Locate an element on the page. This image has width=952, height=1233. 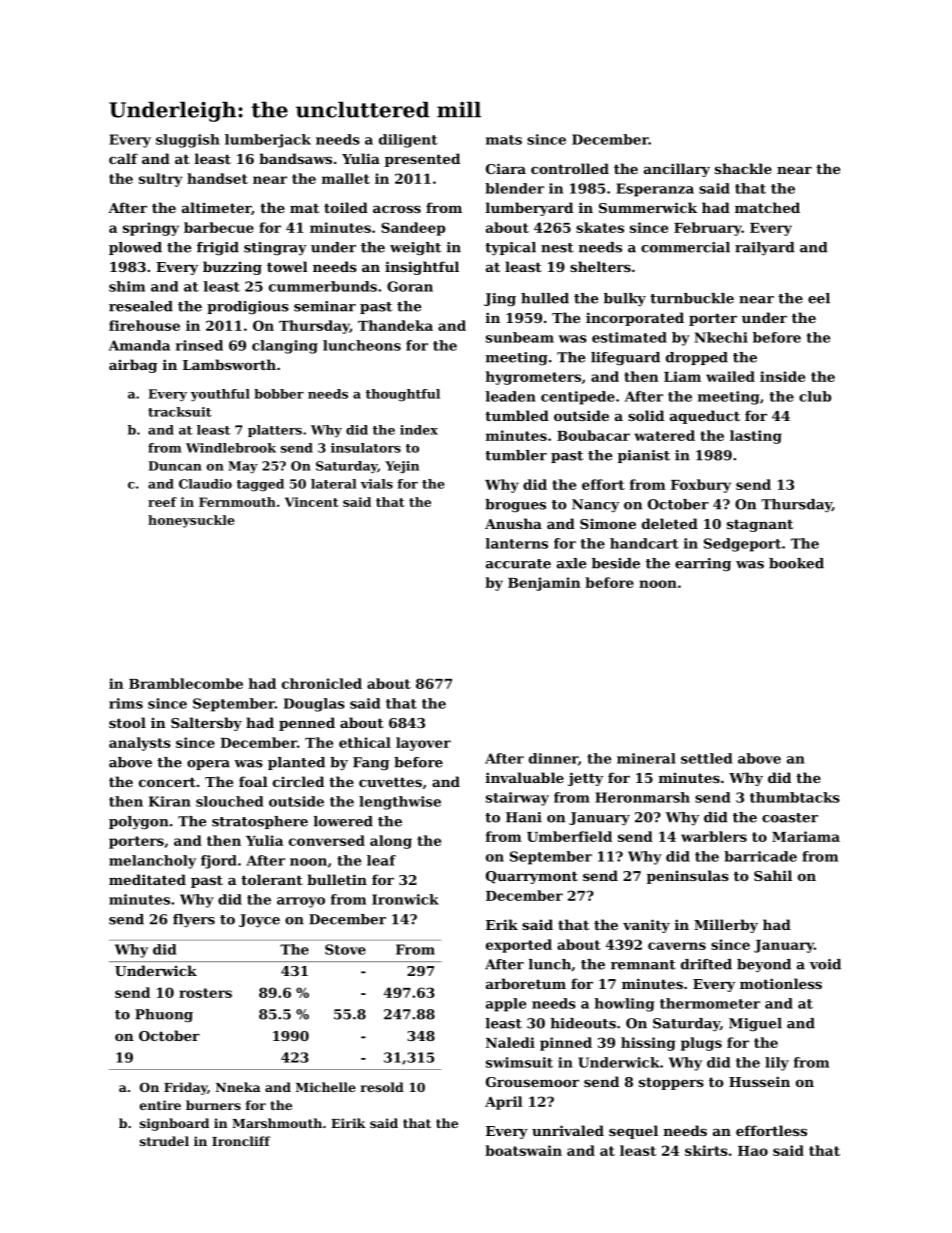
Ironwick is located at coordinates (405, 899).
